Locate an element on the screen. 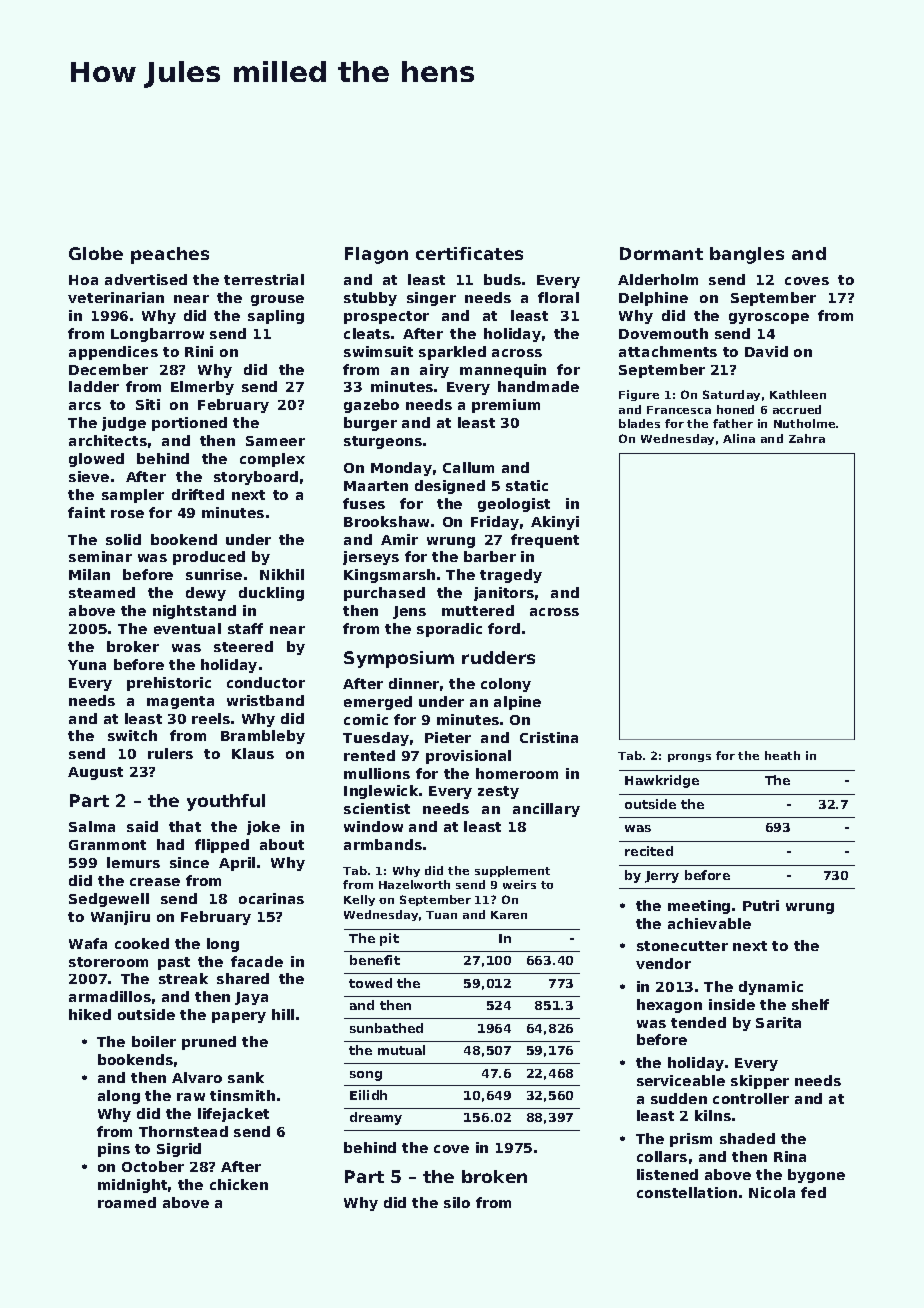 This screenshot has height=1308, width=924. heath is located at coordinates (782, 755).
